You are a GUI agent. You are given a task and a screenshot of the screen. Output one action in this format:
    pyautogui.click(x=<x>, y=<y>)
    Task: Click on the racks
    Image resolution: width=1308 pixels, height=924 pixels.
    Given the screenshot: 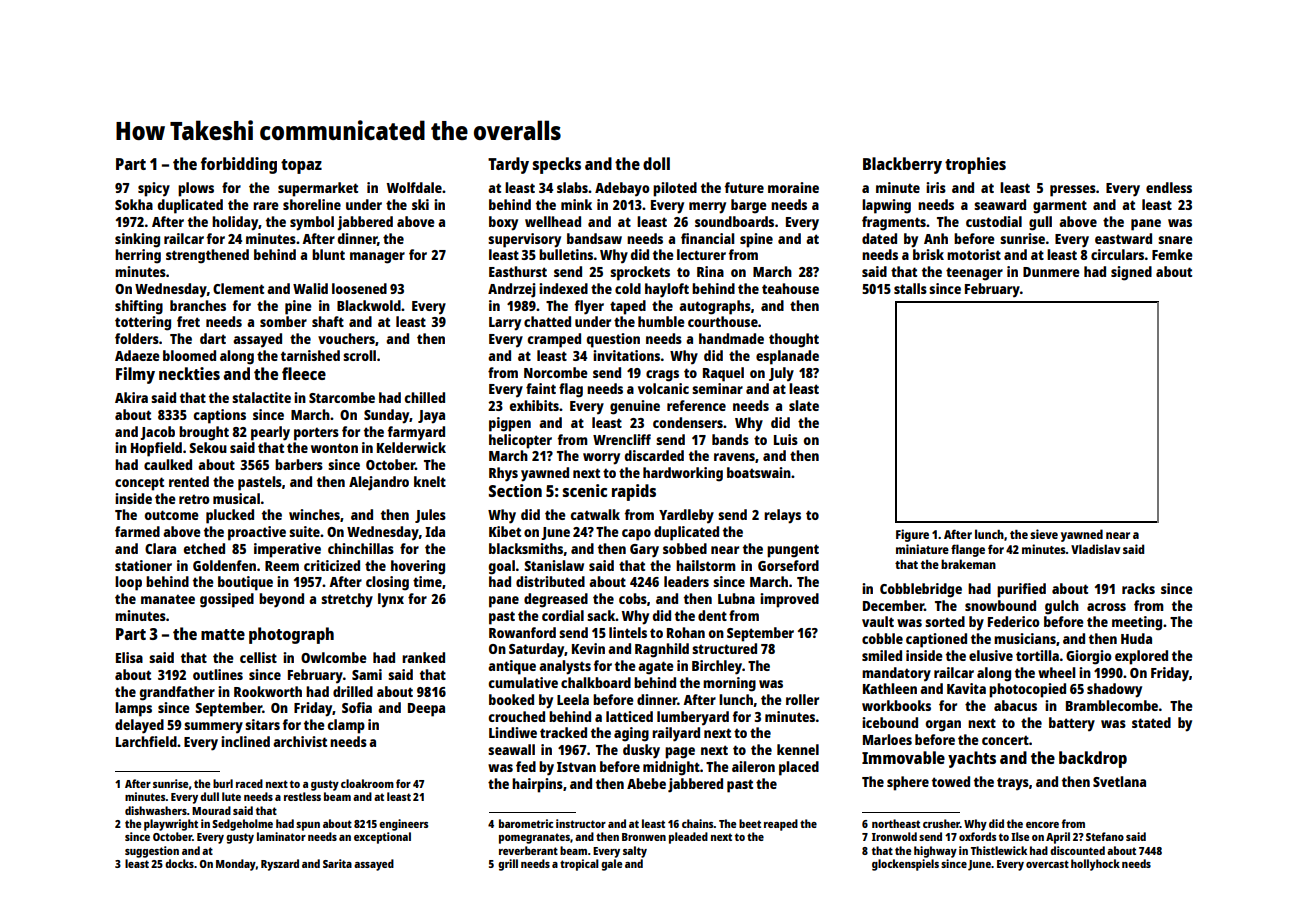 What is the action you would take?
    pyautogui.click(x=1138, y=588)
